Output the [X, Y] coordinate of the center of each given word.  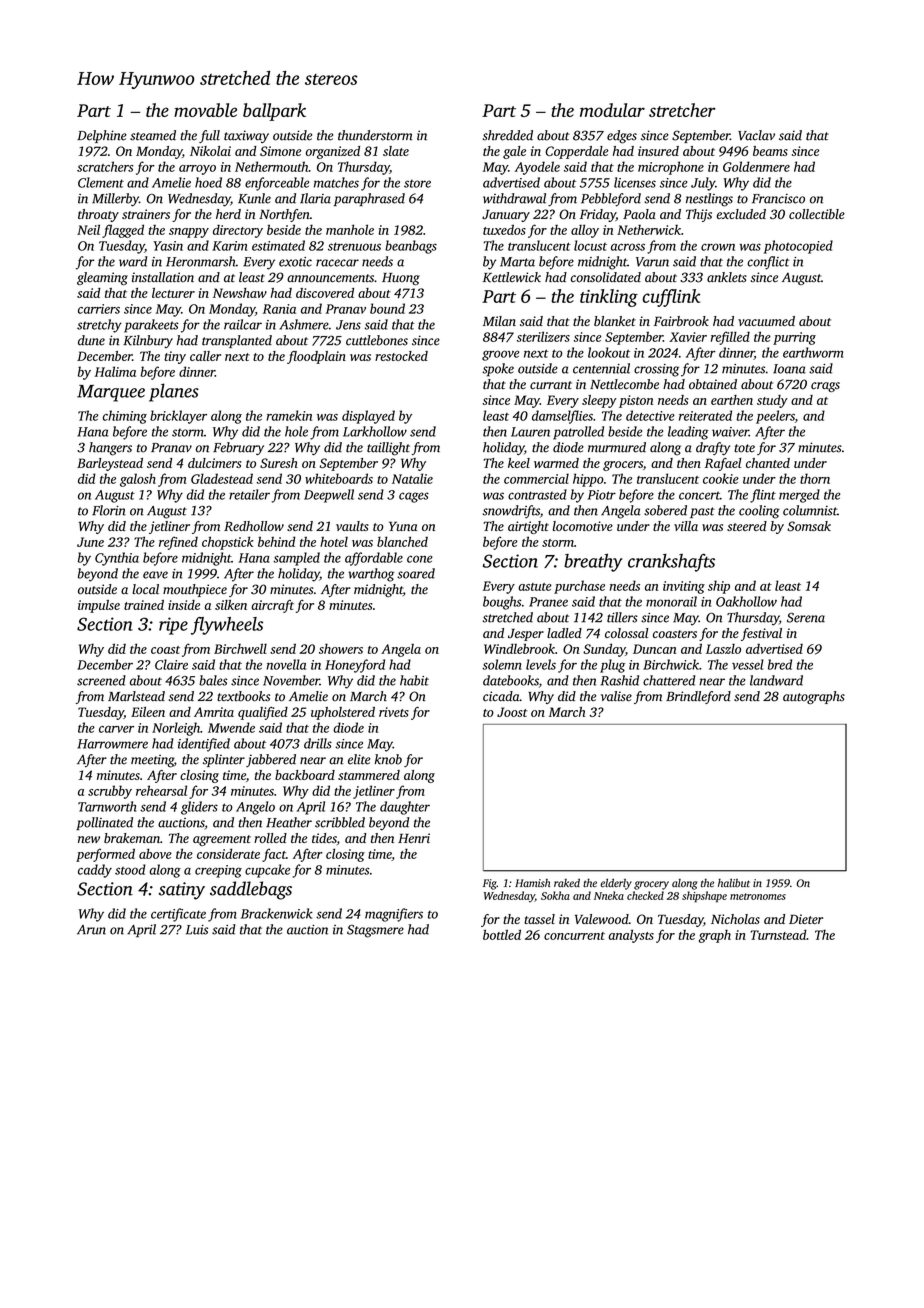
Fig [490, 884]
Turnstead [778, 934]
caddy [95, 871]
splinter [224, 760]
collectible [817, 214]
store [417, 183]
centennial [601, 368]
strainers [146, 214]
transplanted [237, 341]
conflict [768, 263]
